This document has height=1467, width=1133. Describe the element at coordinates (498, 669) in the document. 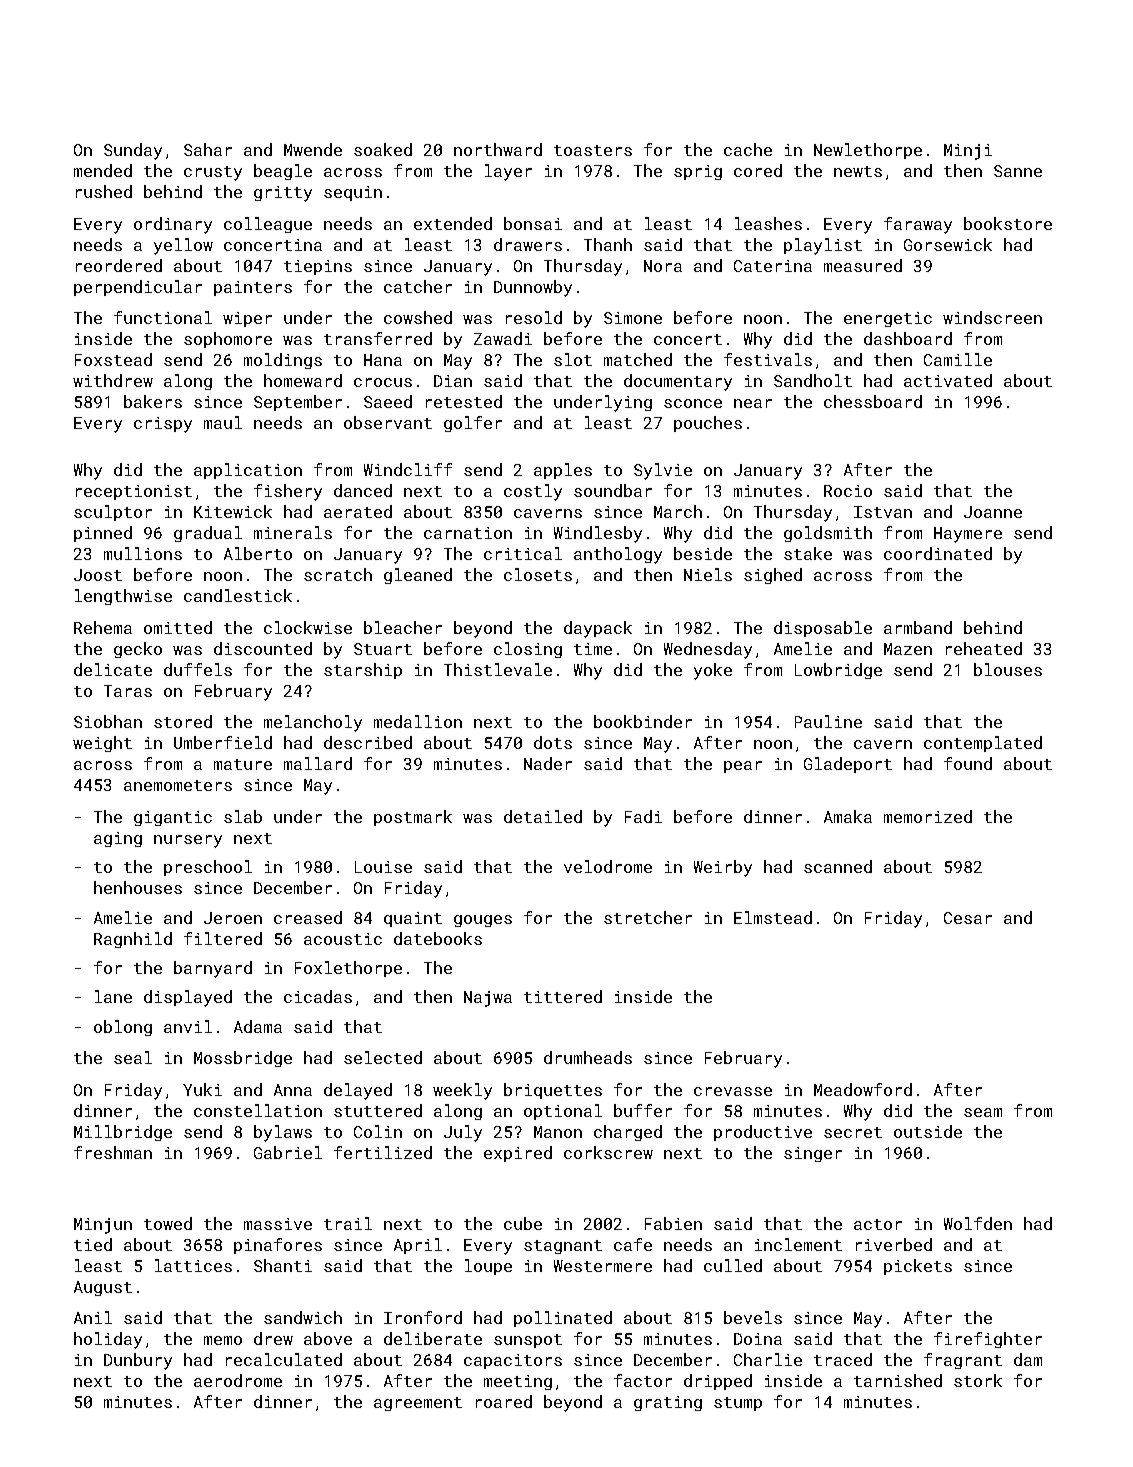

I see `Thistlevale` at that location.
